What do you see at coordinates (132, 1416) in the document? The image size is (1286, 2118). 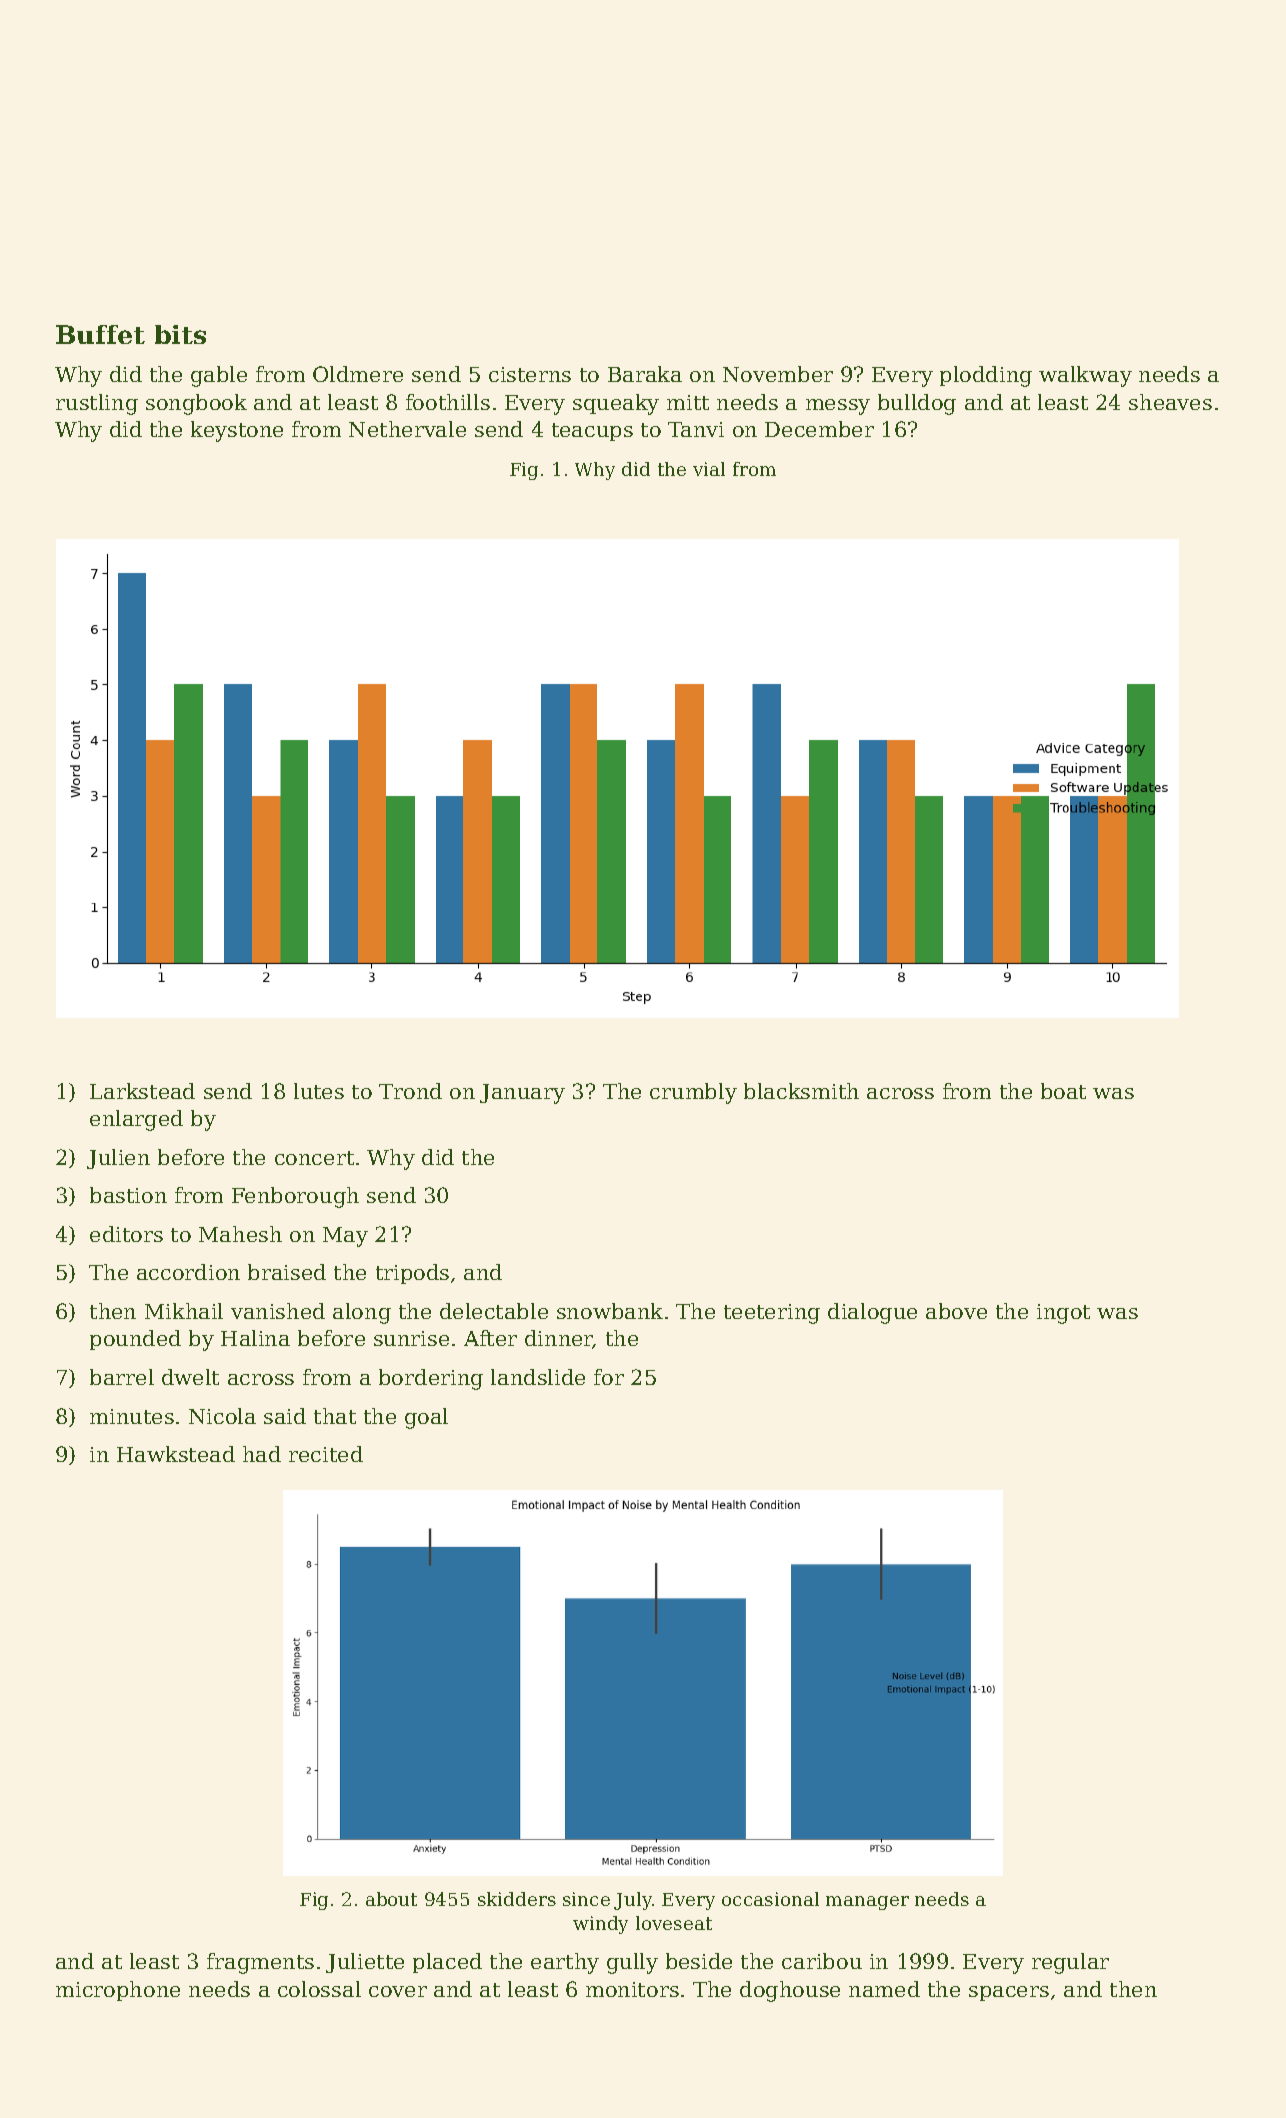 I see `minutes` at bounding box center [132, 1416].
